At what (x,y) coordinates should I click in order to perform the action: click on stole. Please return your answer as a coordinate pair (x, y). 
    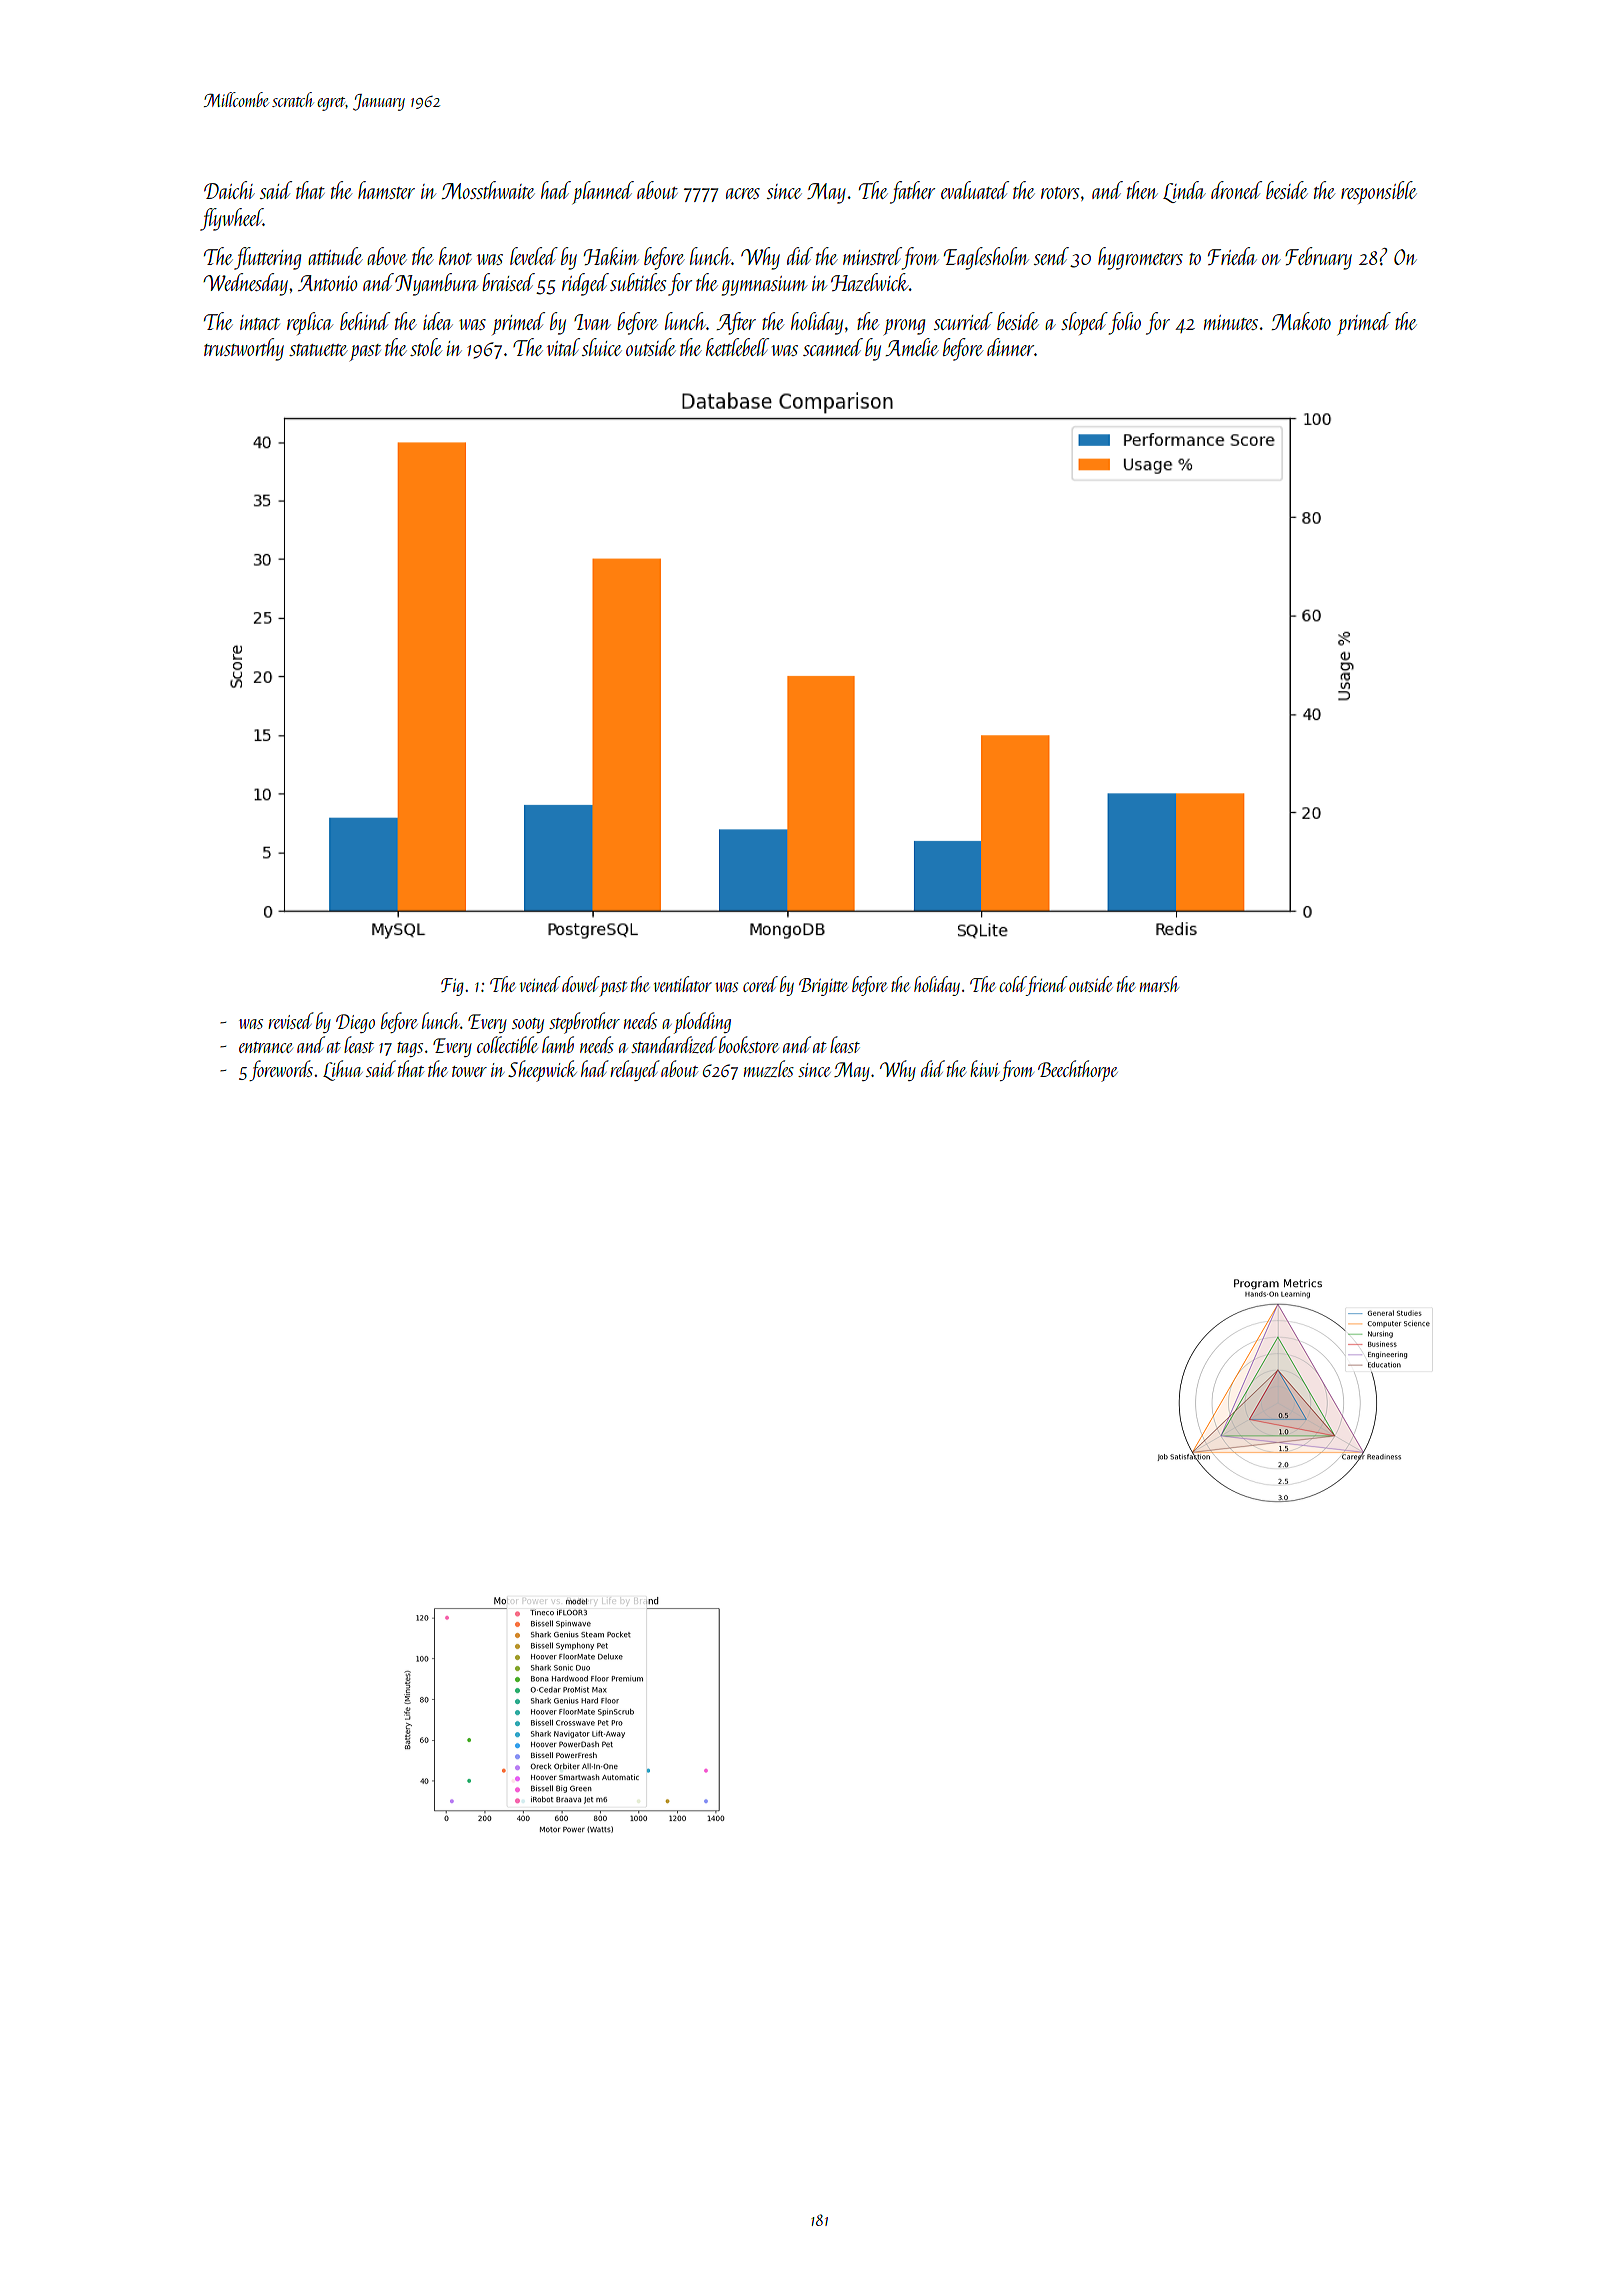
    Looking at the image, I should click on (426, 347).
